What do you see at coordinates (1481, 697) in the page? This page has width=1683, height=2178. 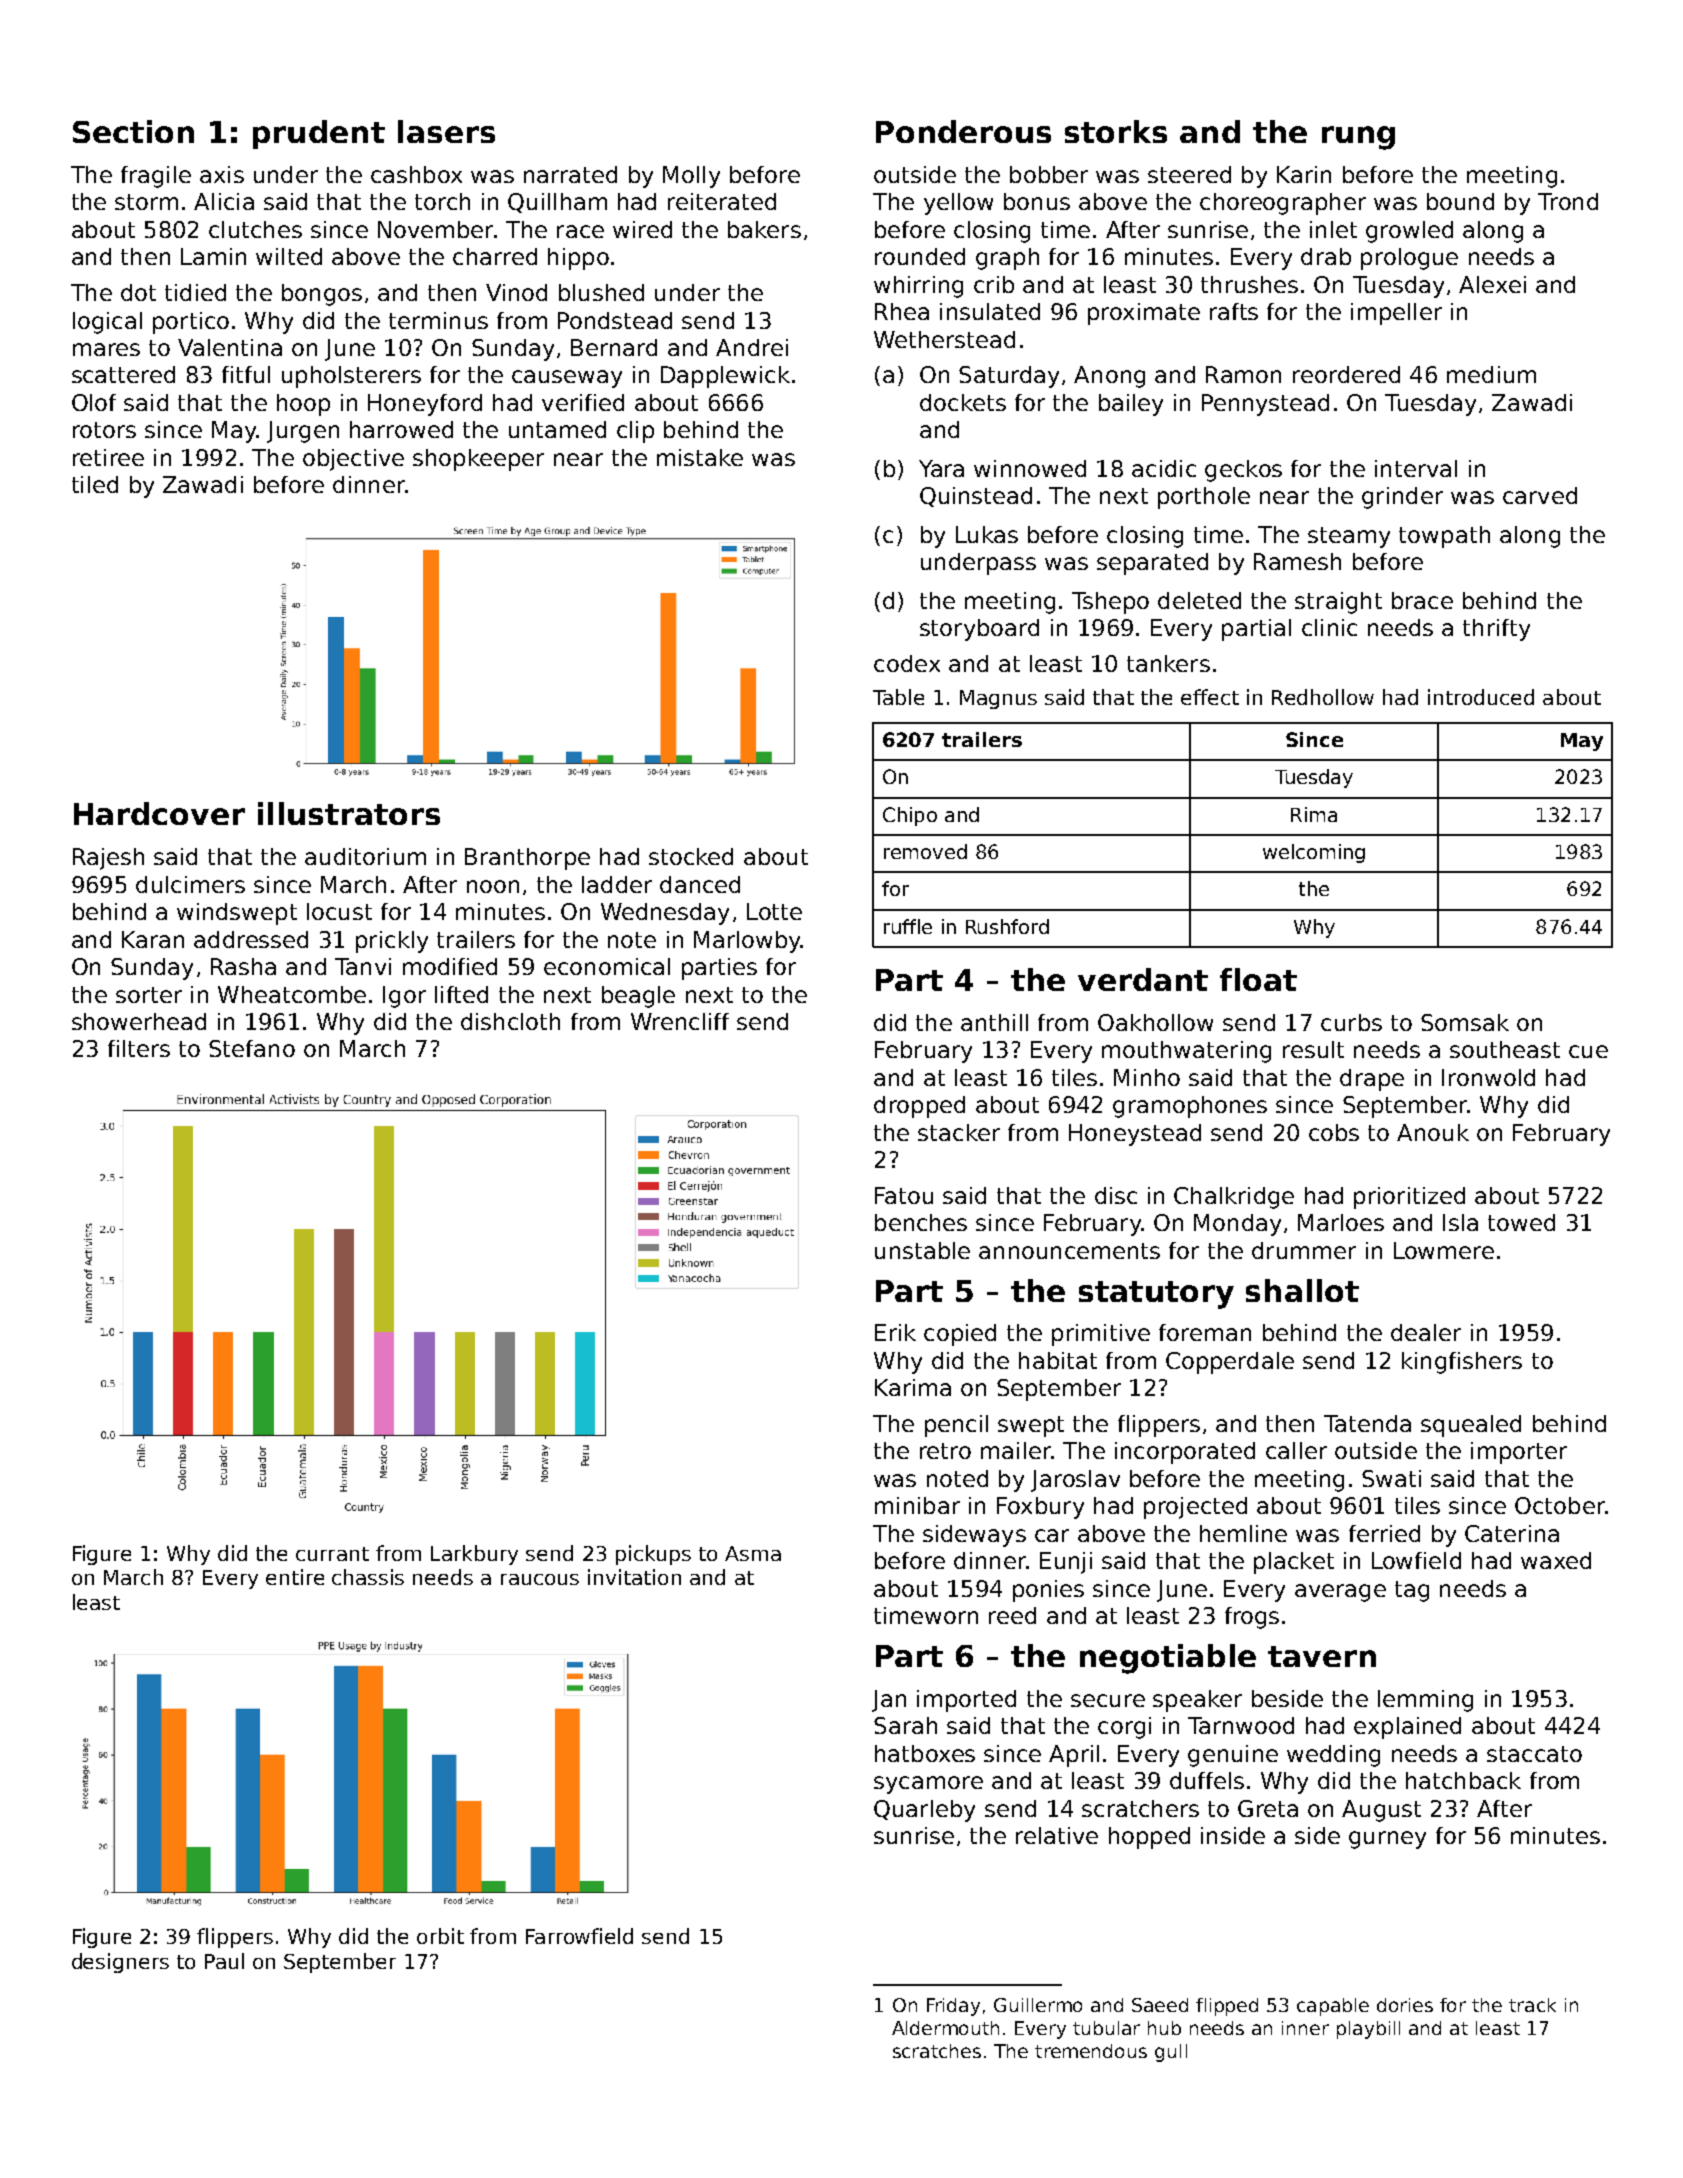 I see `introduced` at bounding box center [1481, 697].
